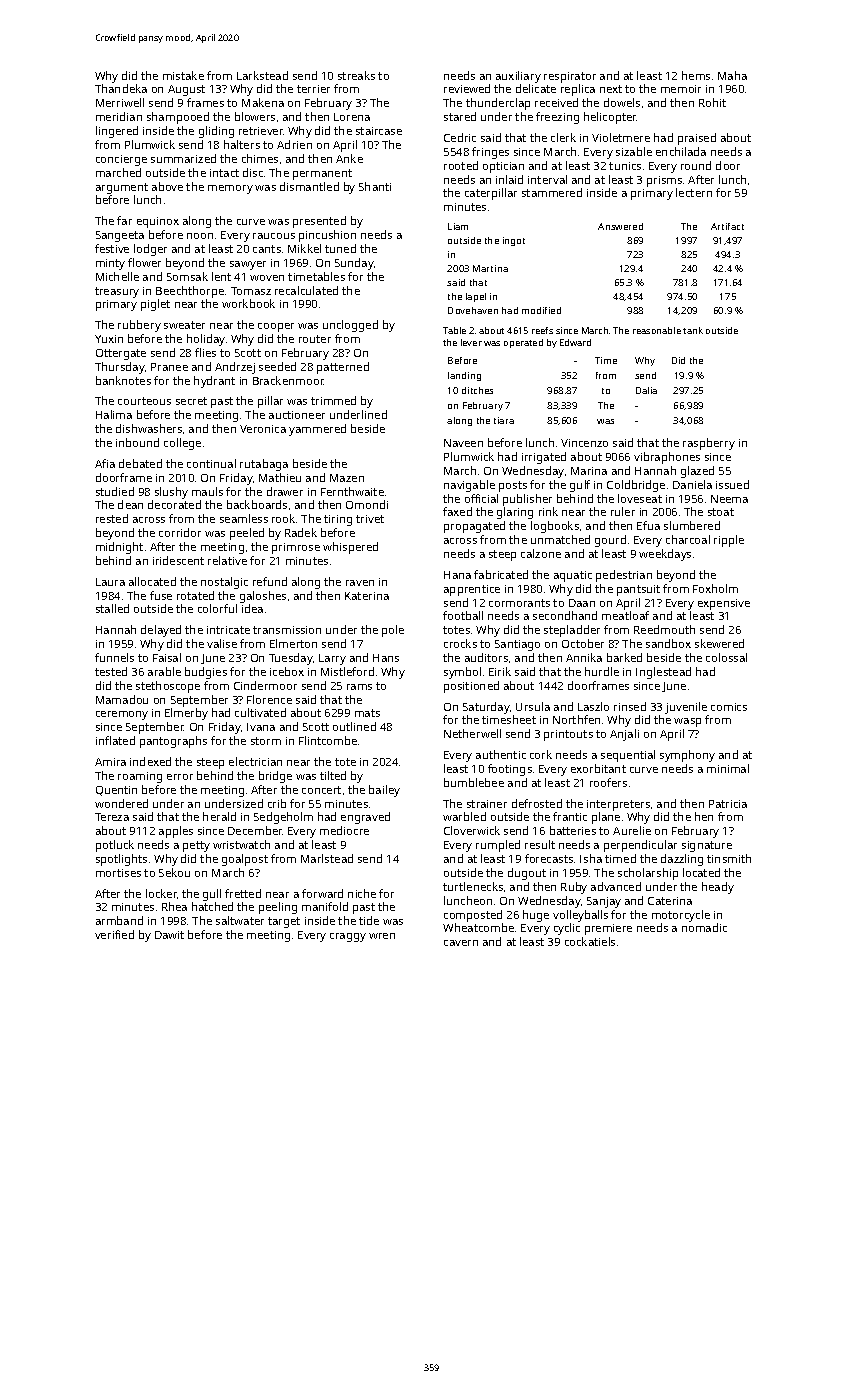  What do you see at coordinates (121, 88) in the screenshot?
I see `Thandeka` at bounding box center [121, 88].
